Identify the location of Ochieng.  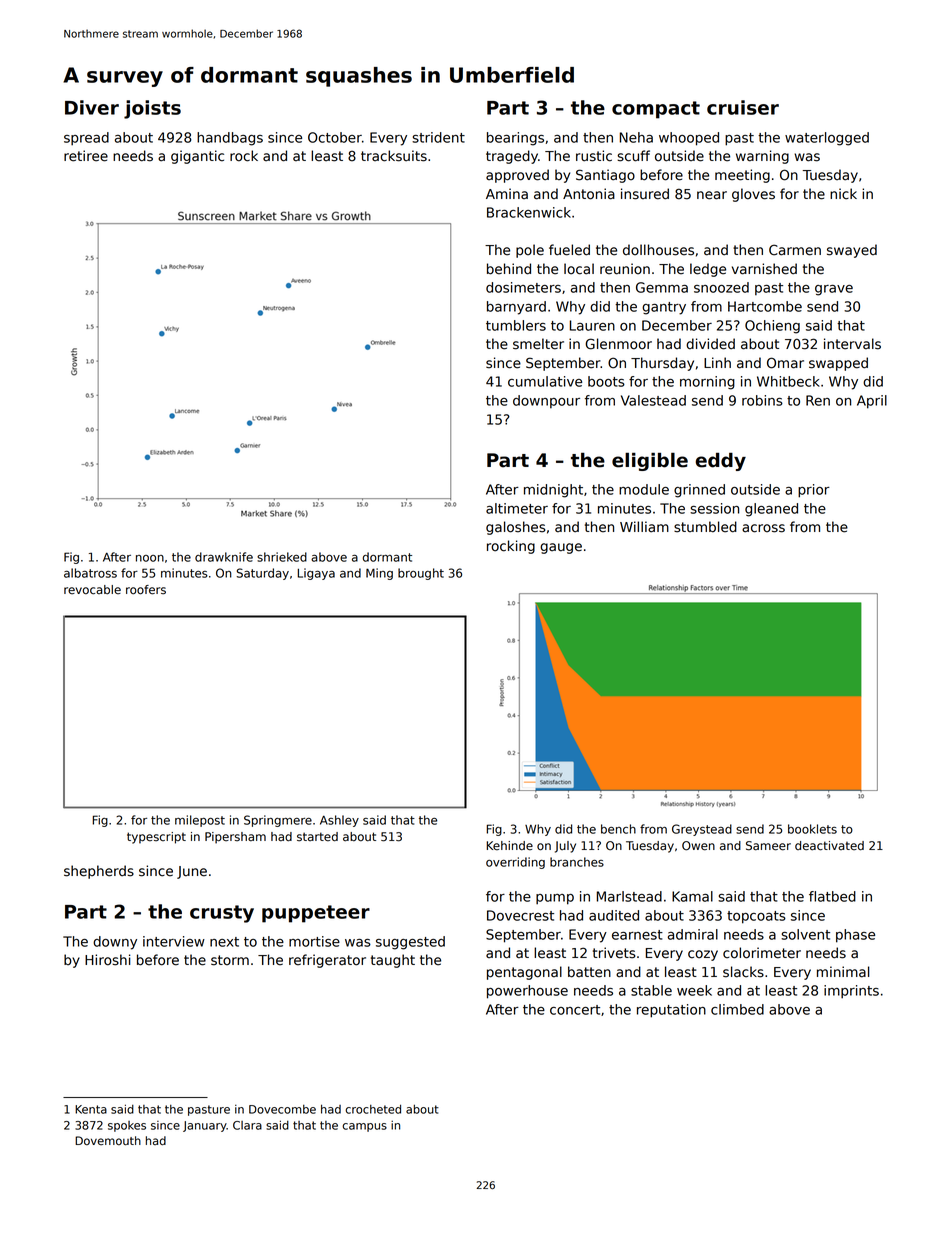
(772, 327).
